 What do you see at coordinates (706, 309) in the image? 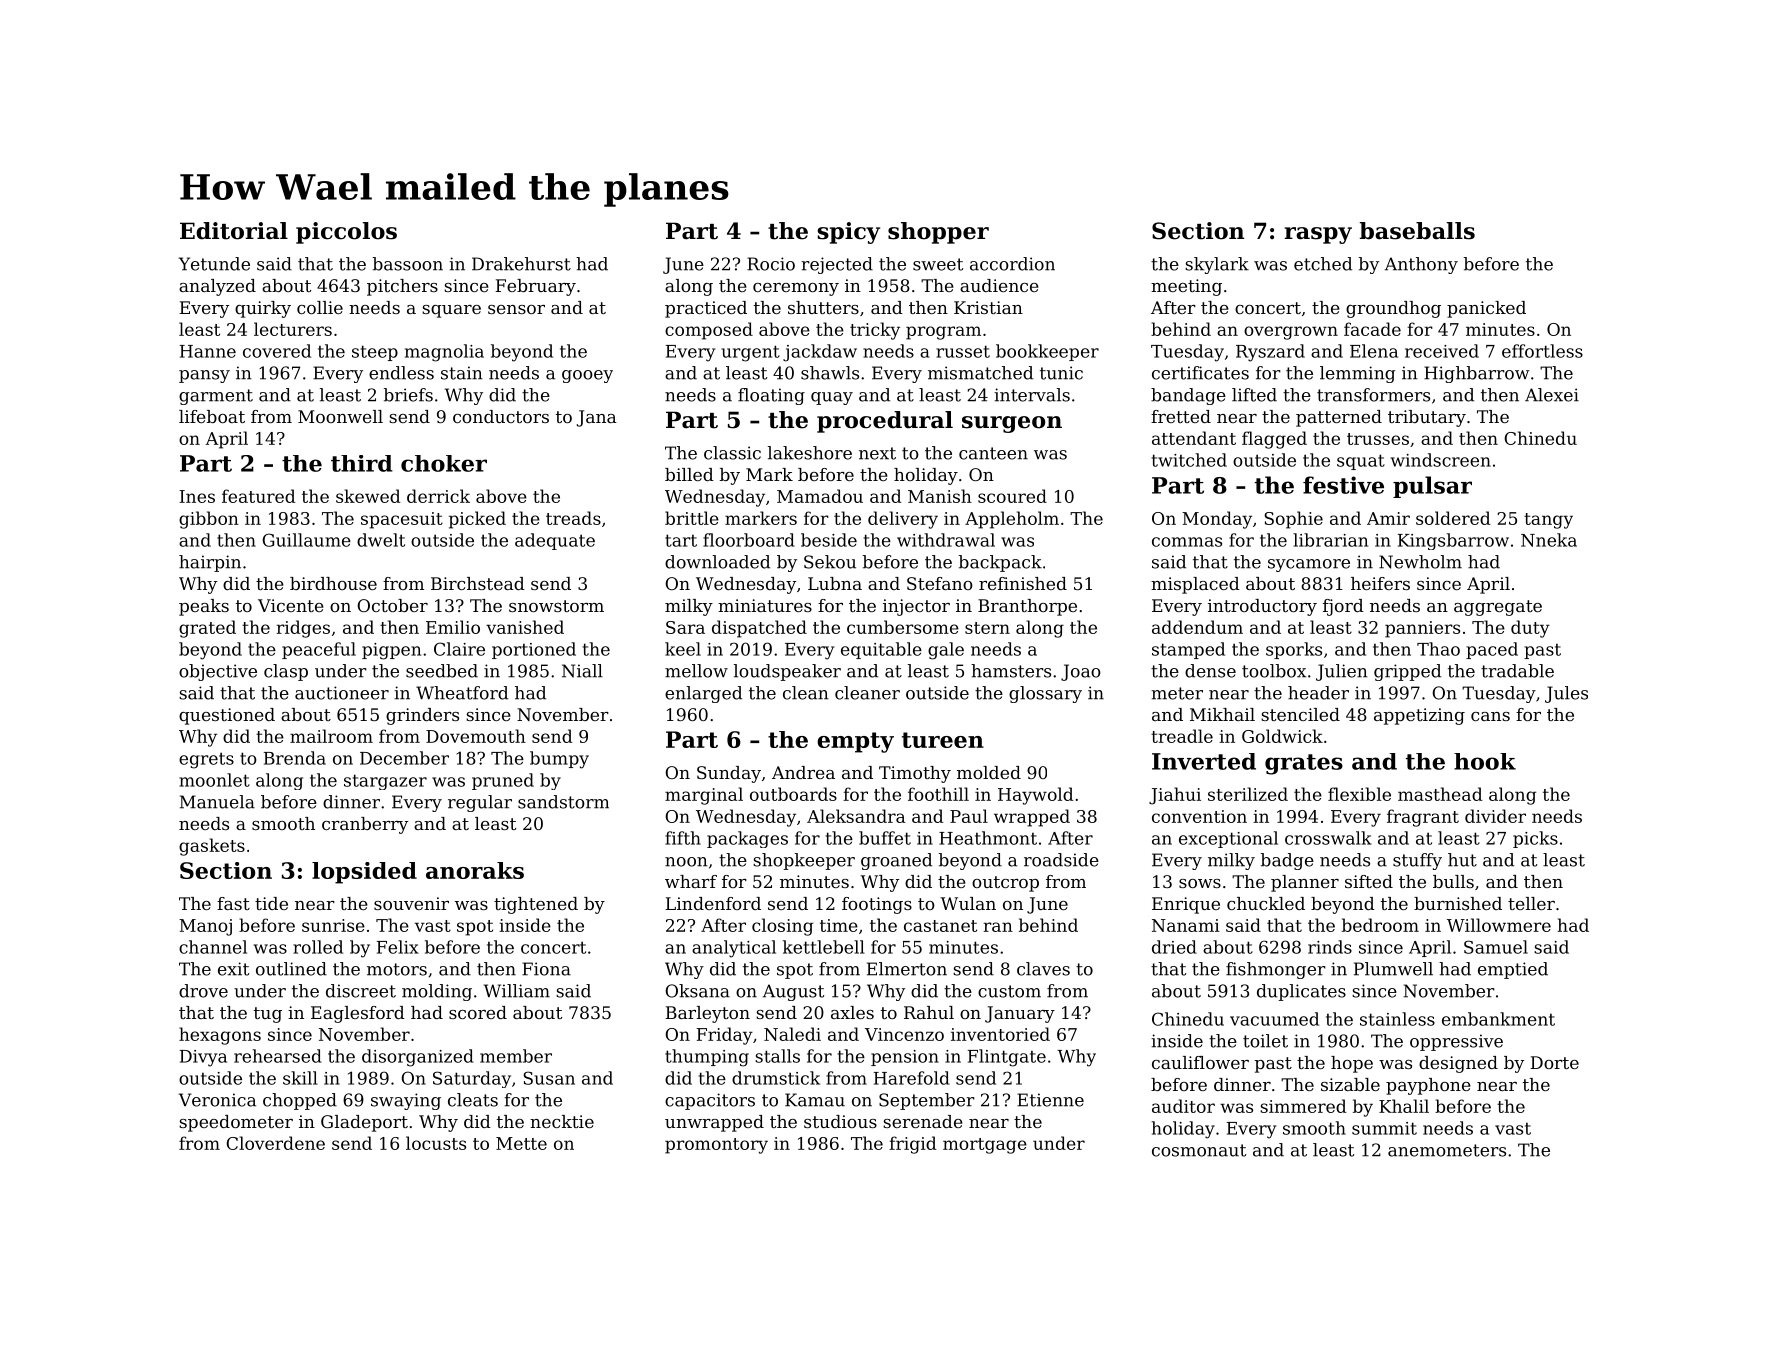
I see `practiced` at bounding box center [706, 309].
